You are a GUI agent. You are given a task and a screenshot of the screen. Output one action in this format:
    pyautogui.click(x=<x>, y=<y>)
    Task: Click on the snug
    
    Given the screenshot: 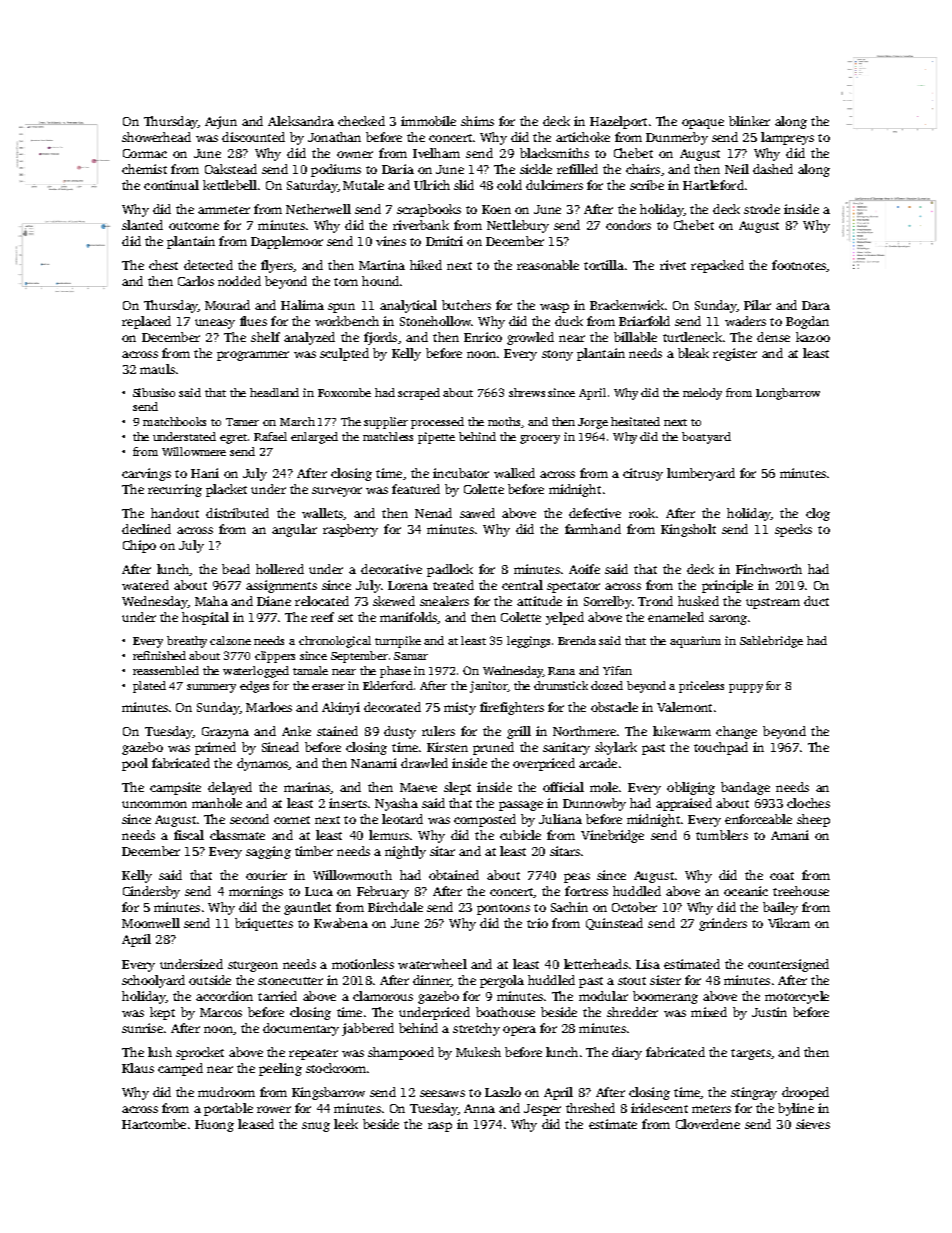 What is the action you would take?
    pyautogui.click(x=316, y=1127)
